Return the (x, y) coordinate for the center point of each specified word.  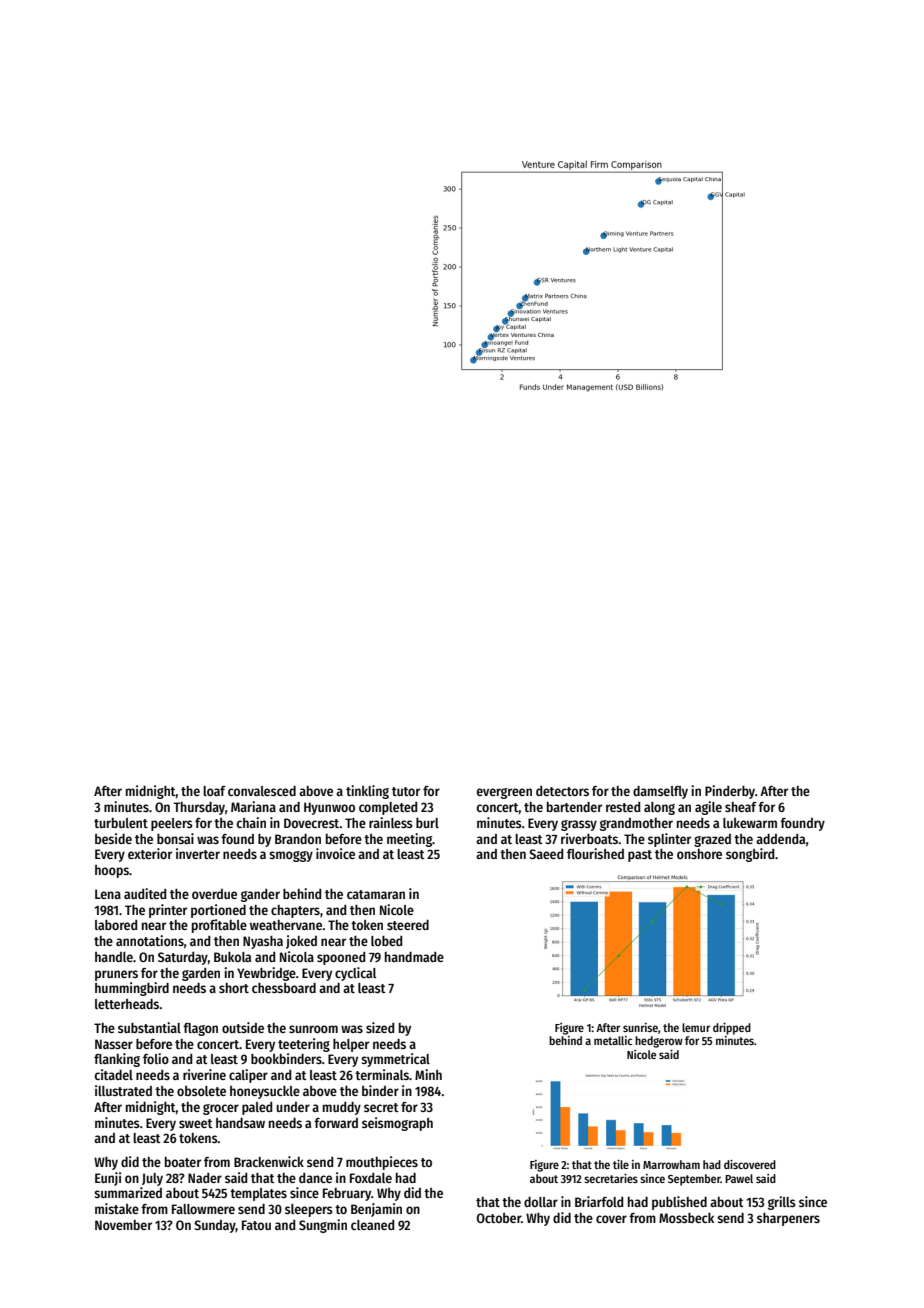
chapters (295, 911)
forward (336, 1123)
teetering (304, 1045)
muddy (342, 1108)
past (640, 856)
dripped (732, 1029)
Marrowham (671, 1164)
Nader (205, 1178)
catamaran (376, 894)
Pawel (739, 1178)
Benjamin (376, 1210)
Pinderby (730, 792)
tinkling (367, 792)
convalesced (262, 791)
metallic (613, 1040)
